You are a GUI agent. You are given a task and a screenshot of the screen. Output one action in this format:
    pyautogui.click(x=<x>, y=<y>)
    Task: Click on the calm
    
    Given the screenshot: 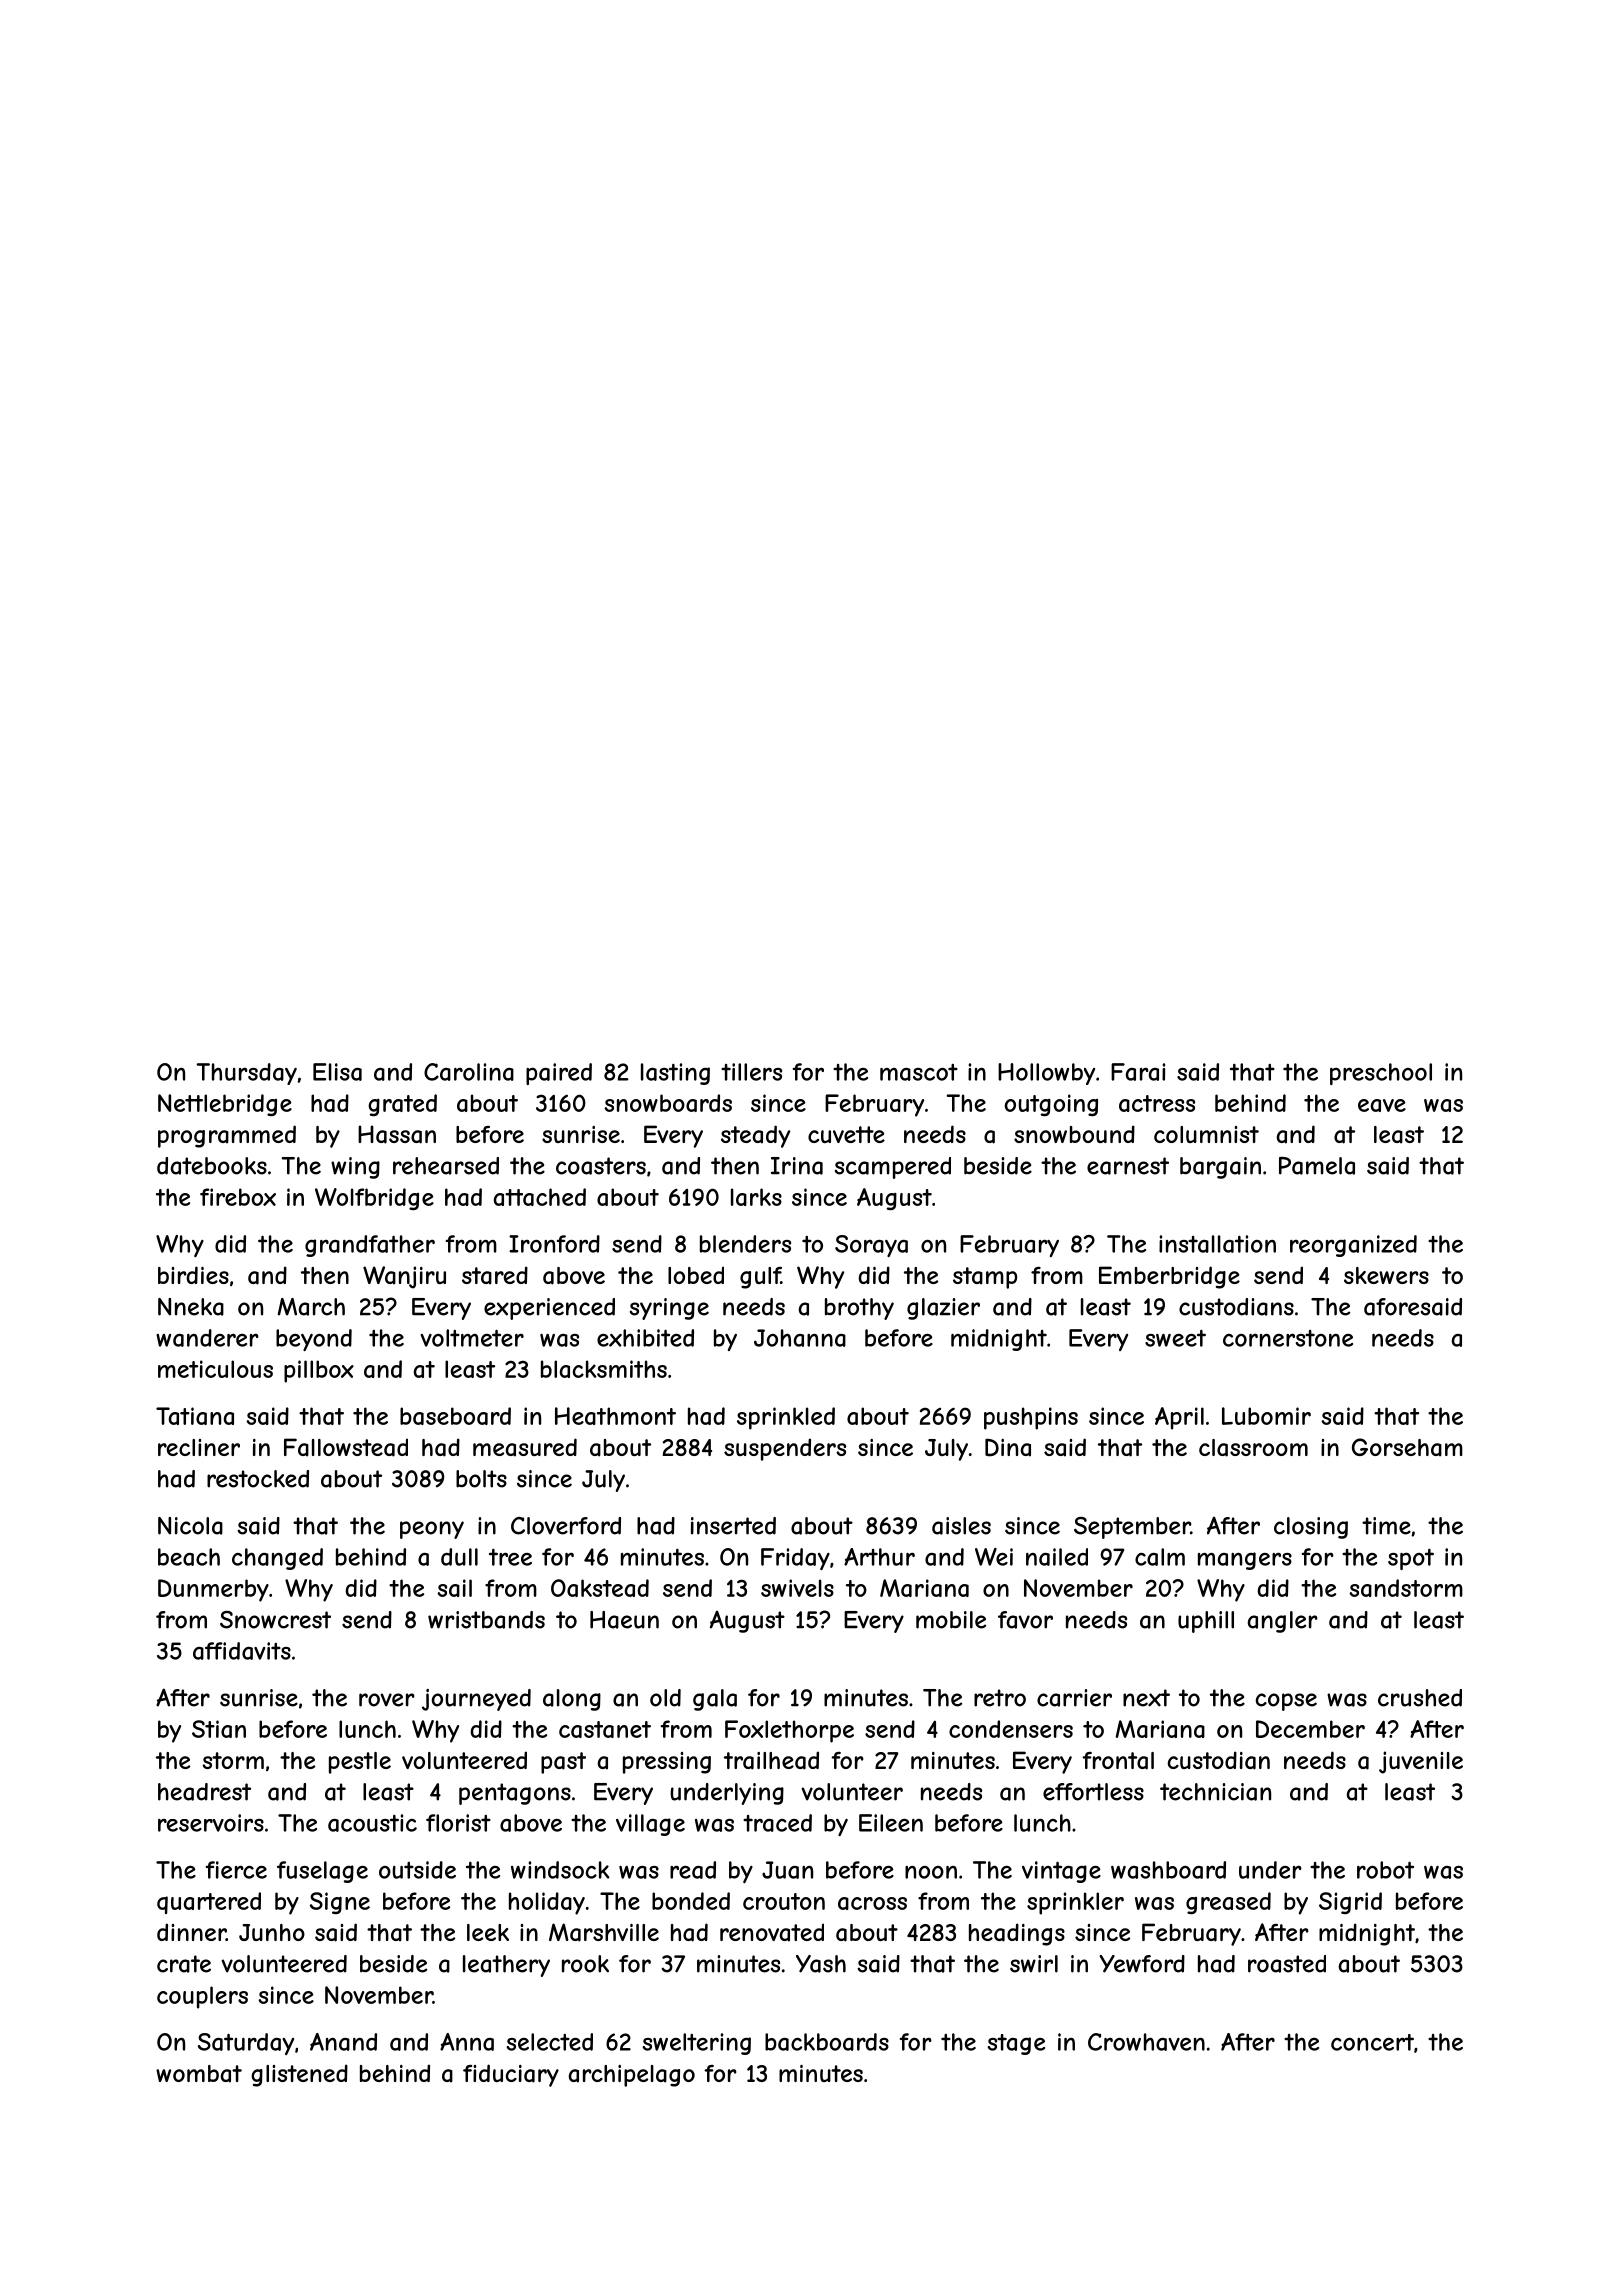 What is the action you would take?
    pyautogui.click(x=1160, y=1557)
